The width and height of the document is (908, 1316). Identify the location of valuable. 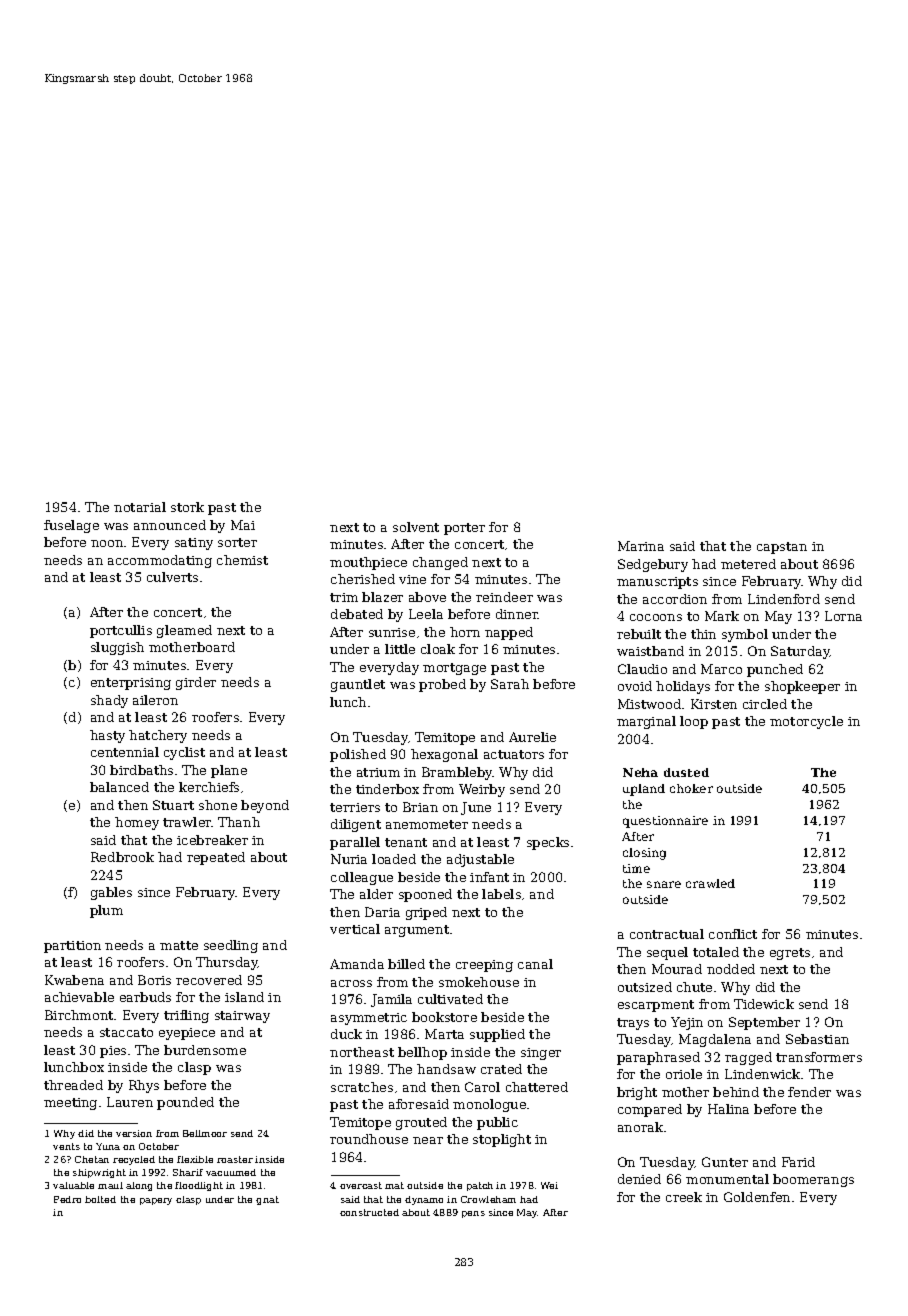
(73, 1185).
